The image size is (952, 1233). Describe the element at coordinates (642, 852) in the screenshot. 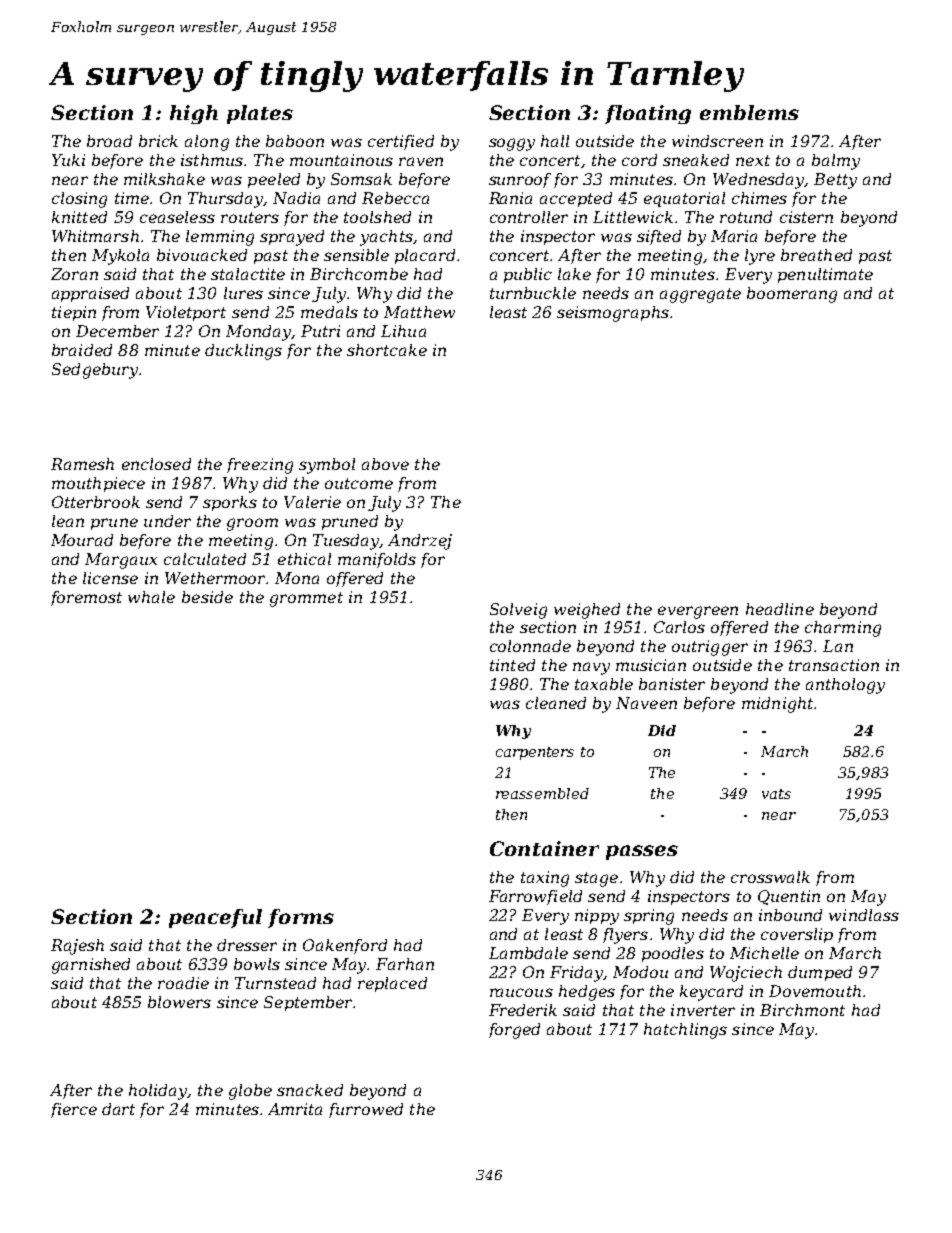

I see `passes` at that location.
